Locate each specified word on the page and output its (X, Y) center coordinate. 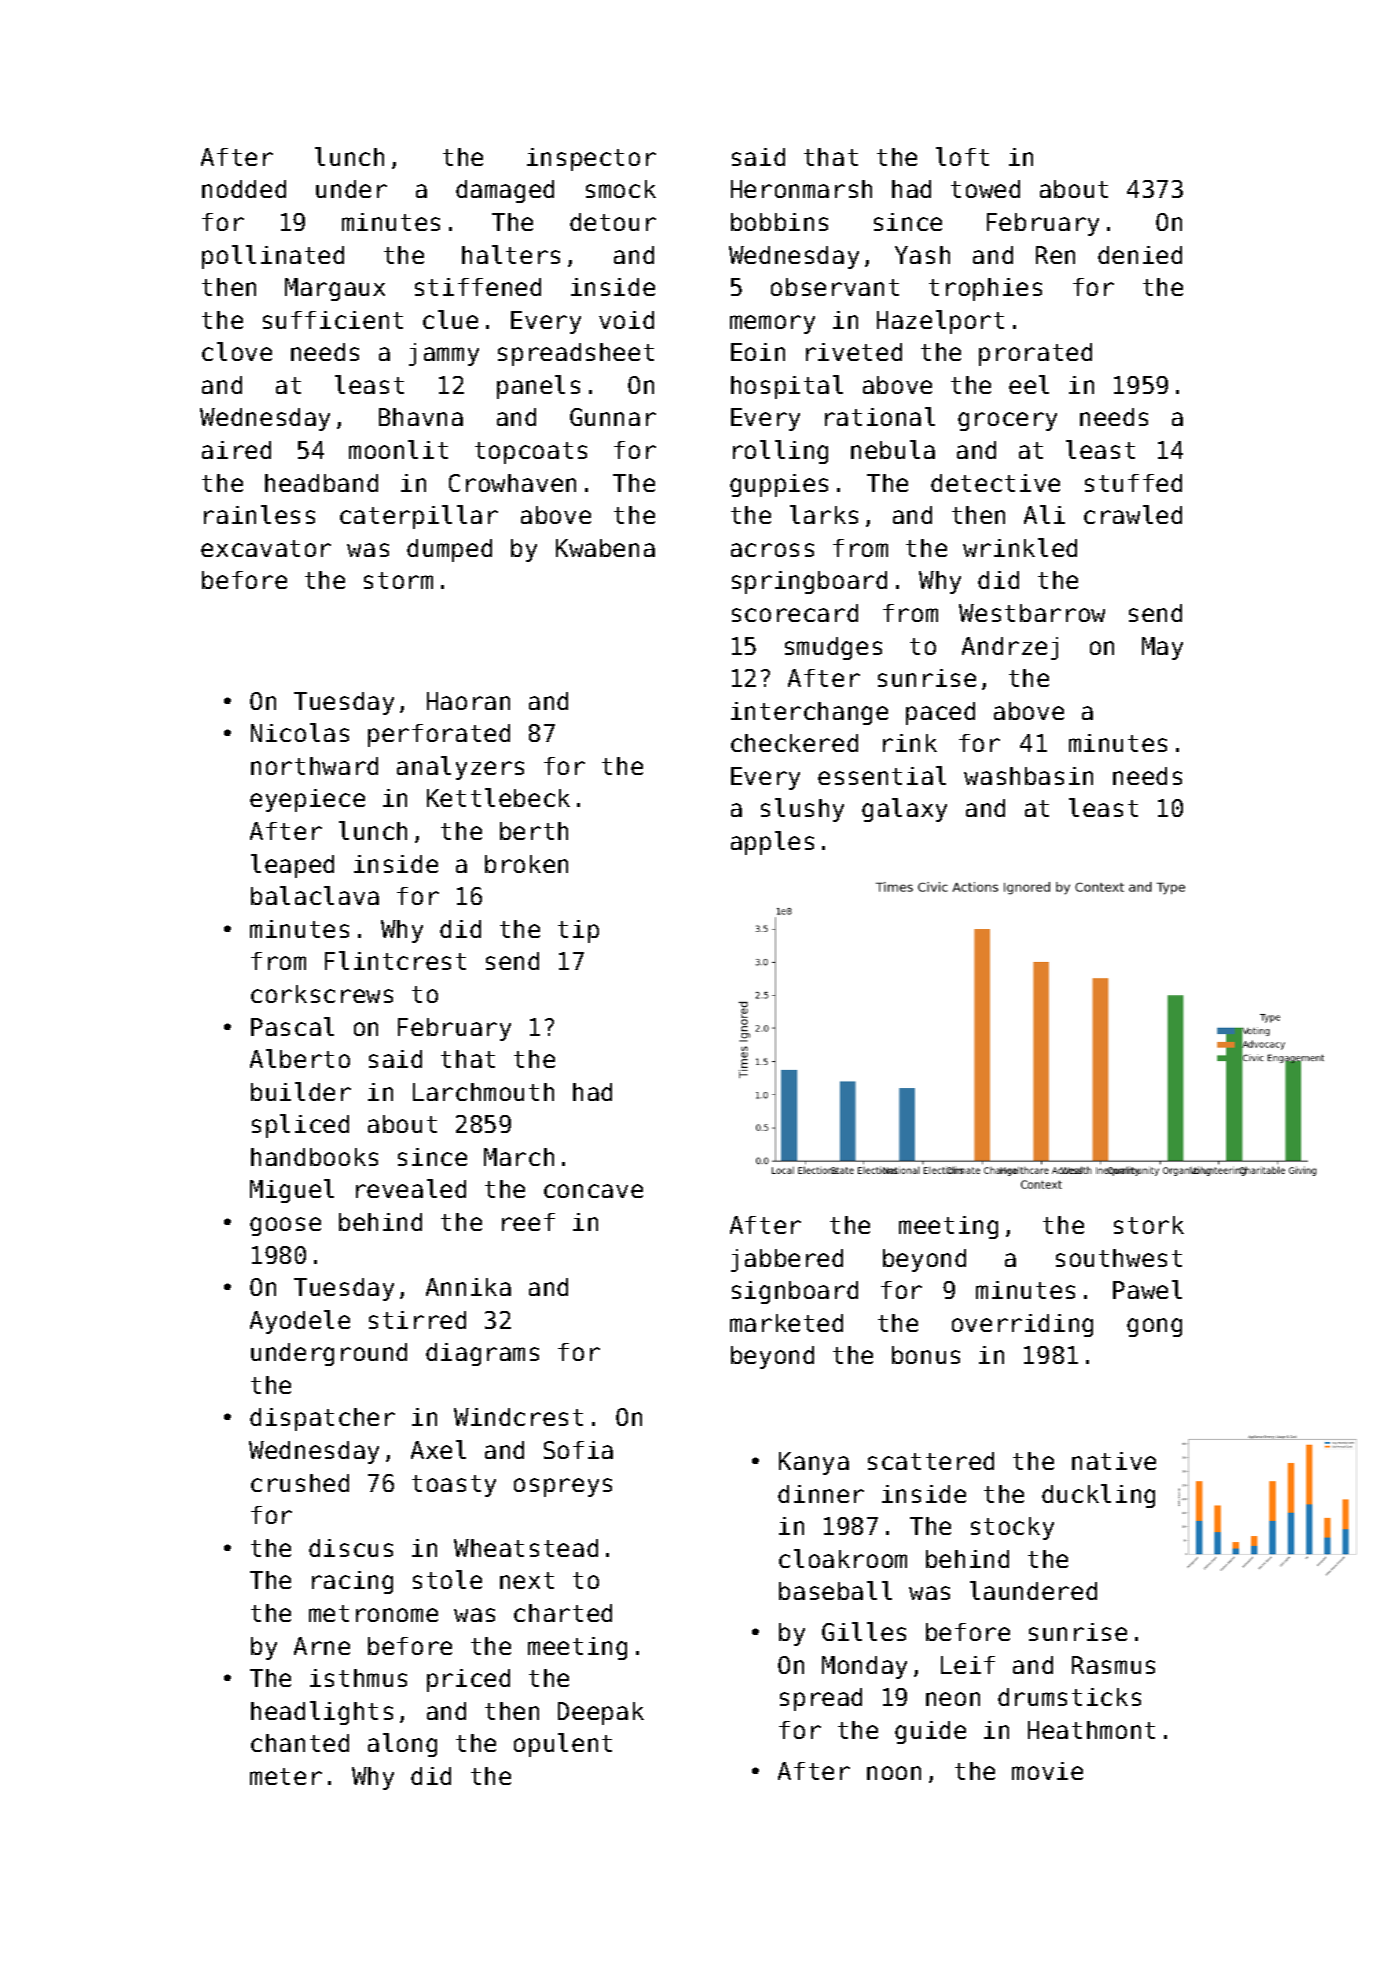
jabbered (787, 1260)
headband (321, 483)
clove (237, 351)
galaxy (904, 810)
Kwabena (605, 548)
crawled (1133, 514)
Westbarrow (1032, 613)
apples (772, 843)
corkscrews (322, 994)
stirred (417, 1320)
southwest (1119, 1258)
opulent (563, 1745)
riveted (854, 352)
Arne (322, 1646)
